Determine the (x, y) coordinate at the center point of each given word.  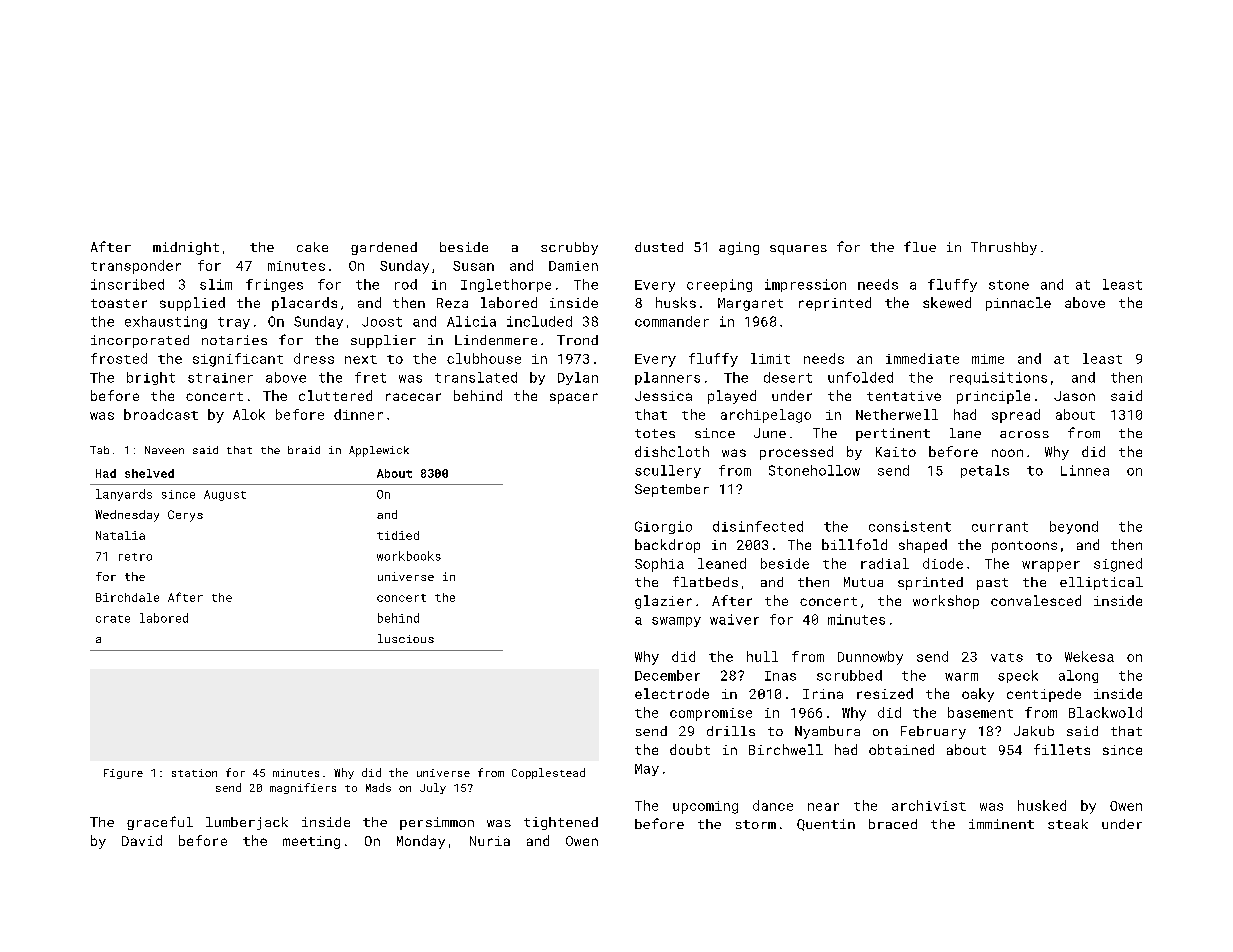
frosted (119, 358)
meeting (311, 842)
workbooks (409, 556)
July (433, 788)
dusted (659, 247)
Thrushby (1004, 248)
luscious (406, 638)
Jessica (663, 396)
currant (1000, 527)
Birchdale (127, 597)
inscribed (127, 284)
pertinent (893, 434)
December (667, 675)
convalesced (1036, 600)
